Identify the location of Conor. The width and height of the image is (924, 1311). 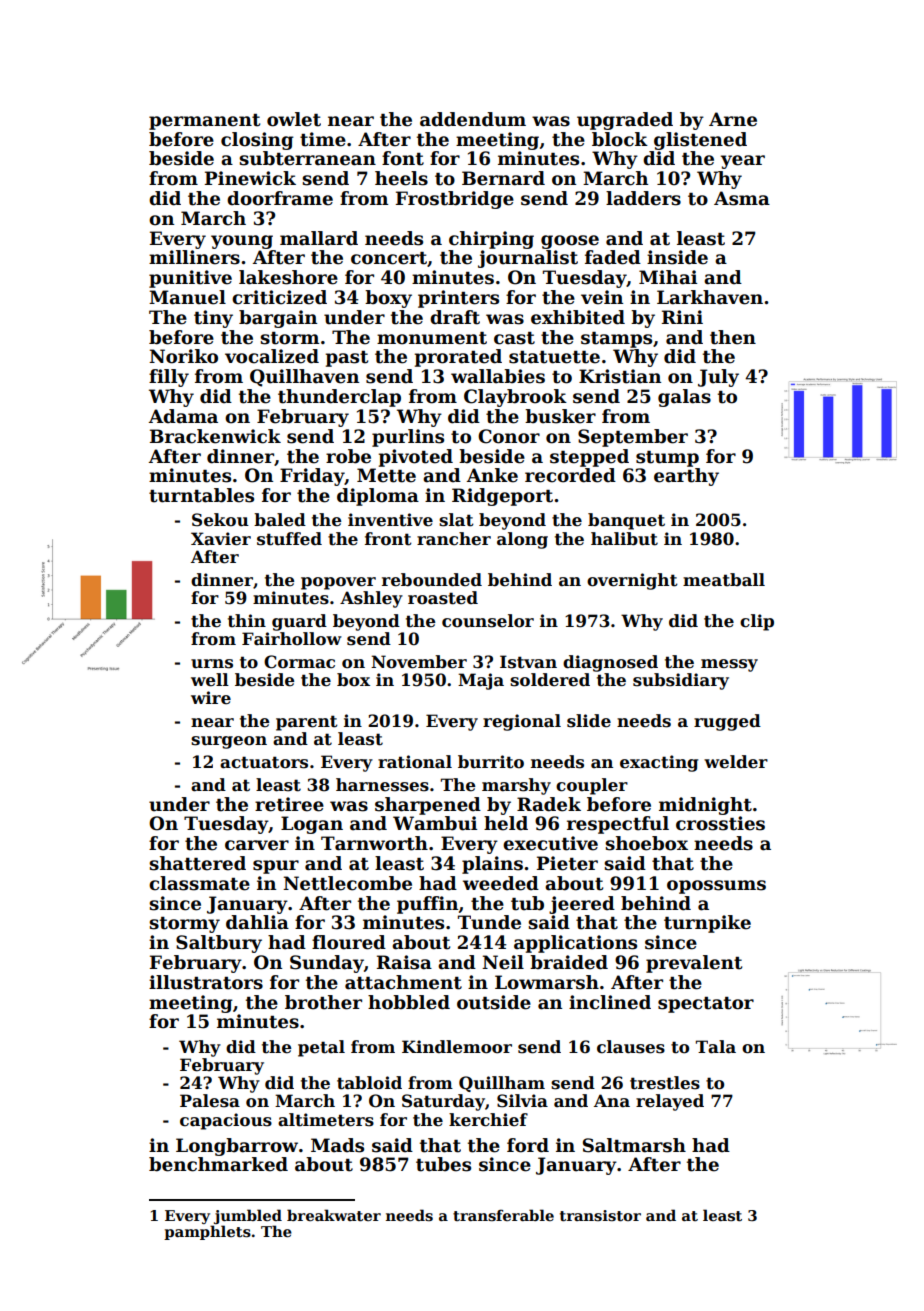
(509, 436).
